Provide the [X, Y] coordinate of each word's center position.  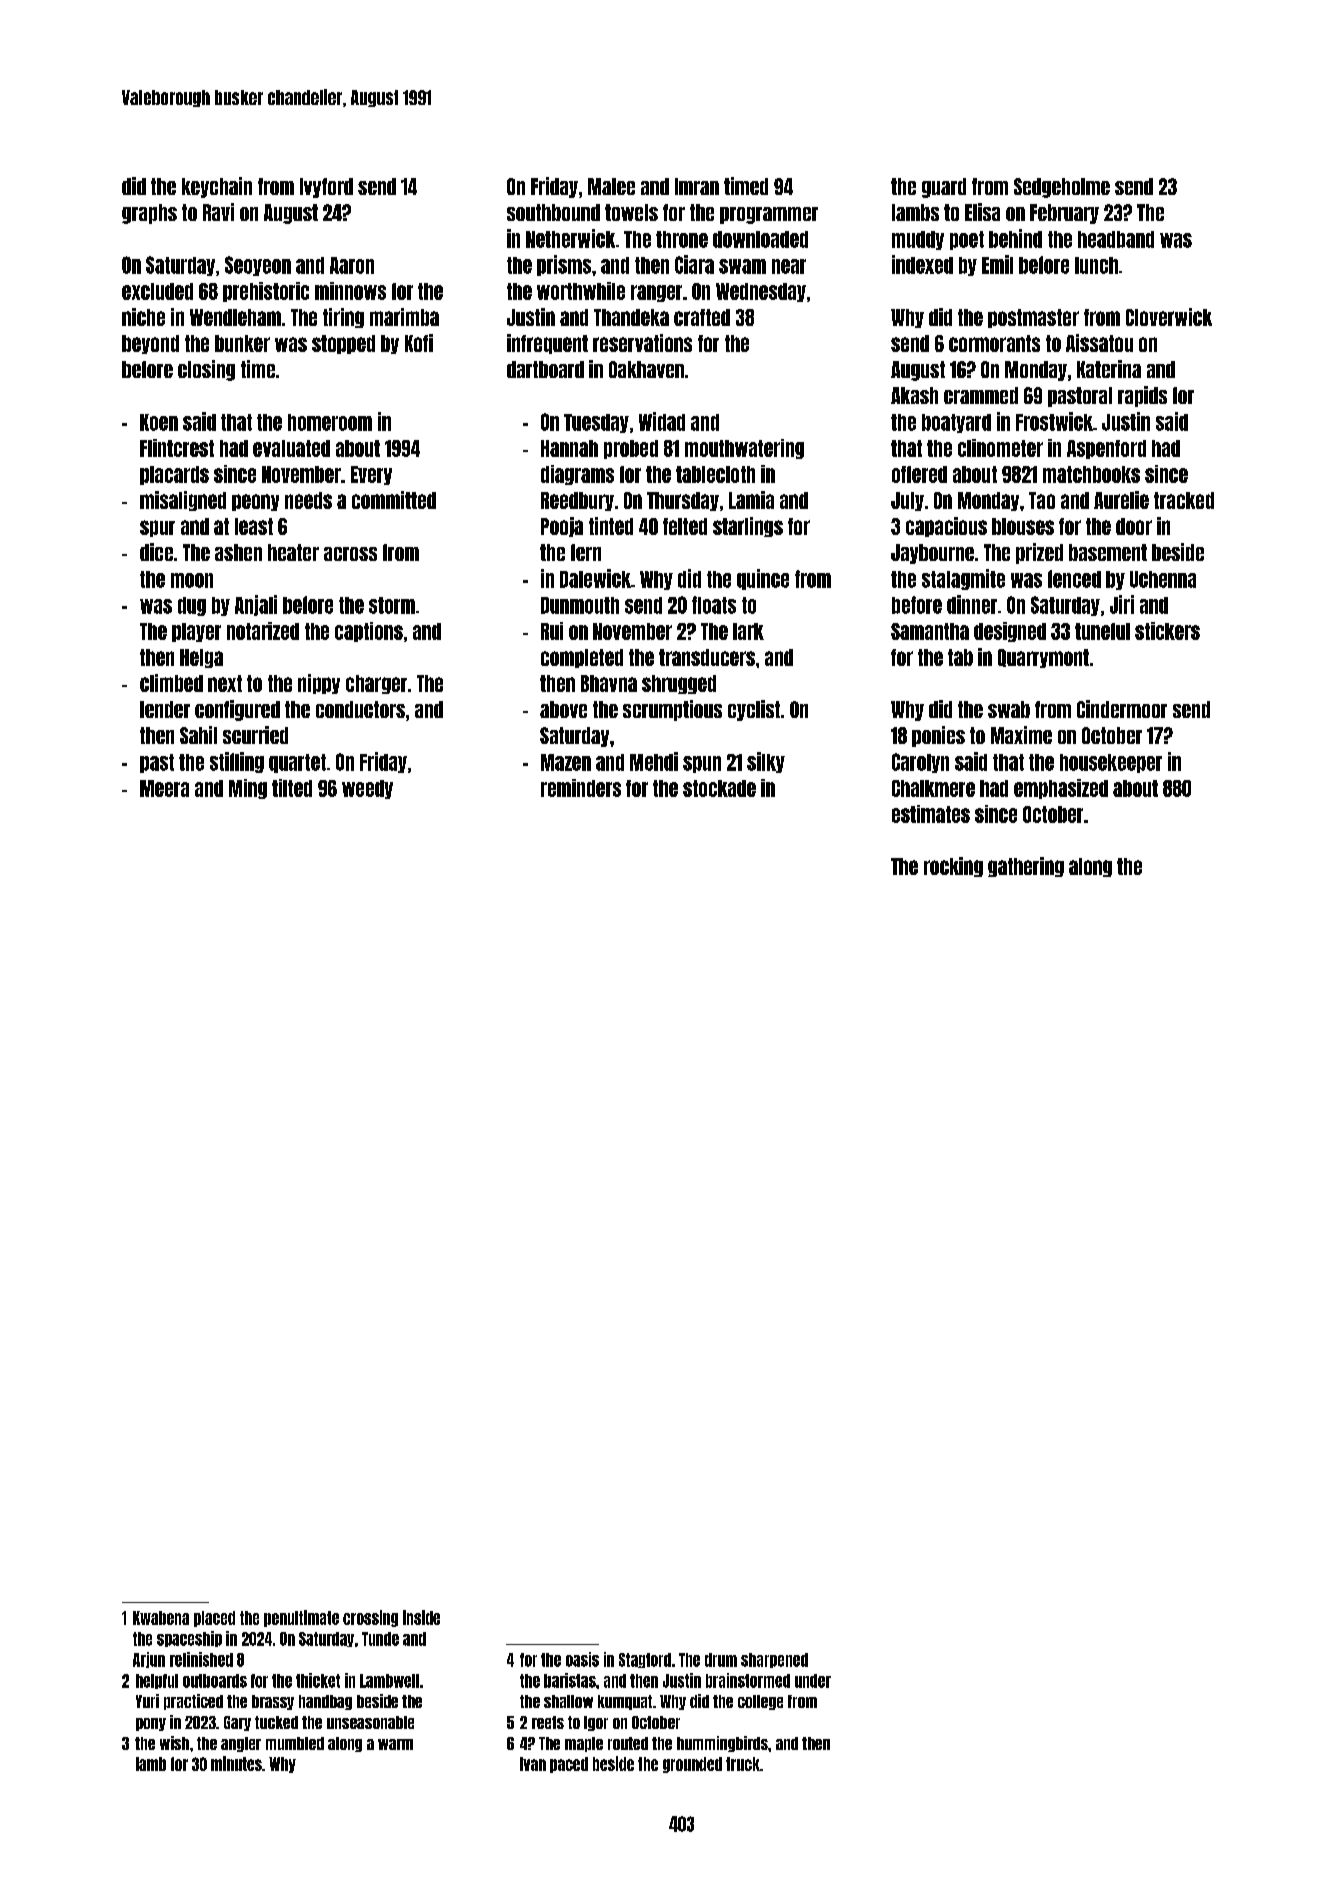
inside [421, 1617]
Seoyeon [258, 266]
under [813, 1681]
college [760, 1702]
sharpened [774, 1660]
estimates [931, 814]
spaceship [189, 1639]
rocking [953, 867]
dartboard [545, 369]
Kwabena [161, 1618]
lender [165, 709]
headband [1116, 239]
